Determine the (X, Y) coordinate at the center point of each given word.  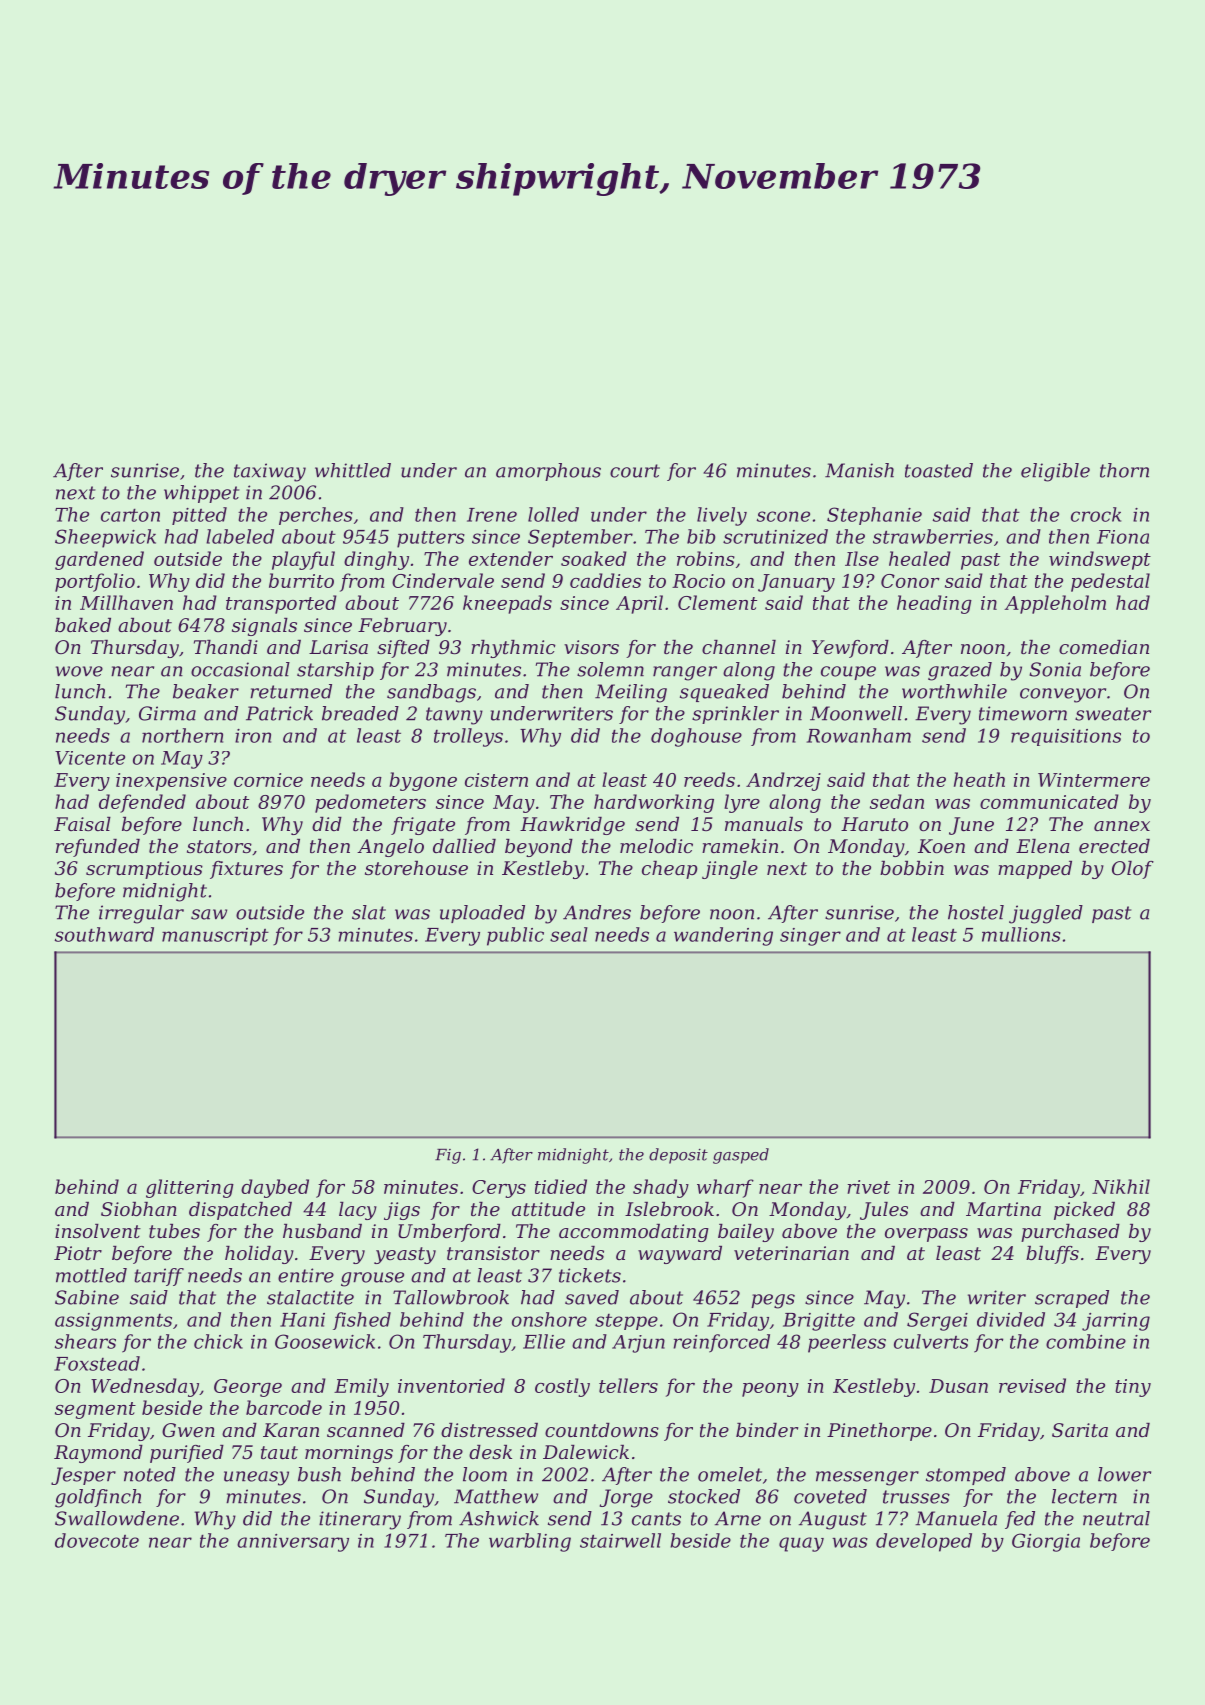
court (635, 471)
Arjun (638, 1344)
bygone (423, 781)
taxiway (270, 472)
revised (1032, 1385)
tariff (159, 1277)
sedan (897, 801)
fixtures (246, 870)
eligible (1055, 472)
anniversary (293, 1543)
